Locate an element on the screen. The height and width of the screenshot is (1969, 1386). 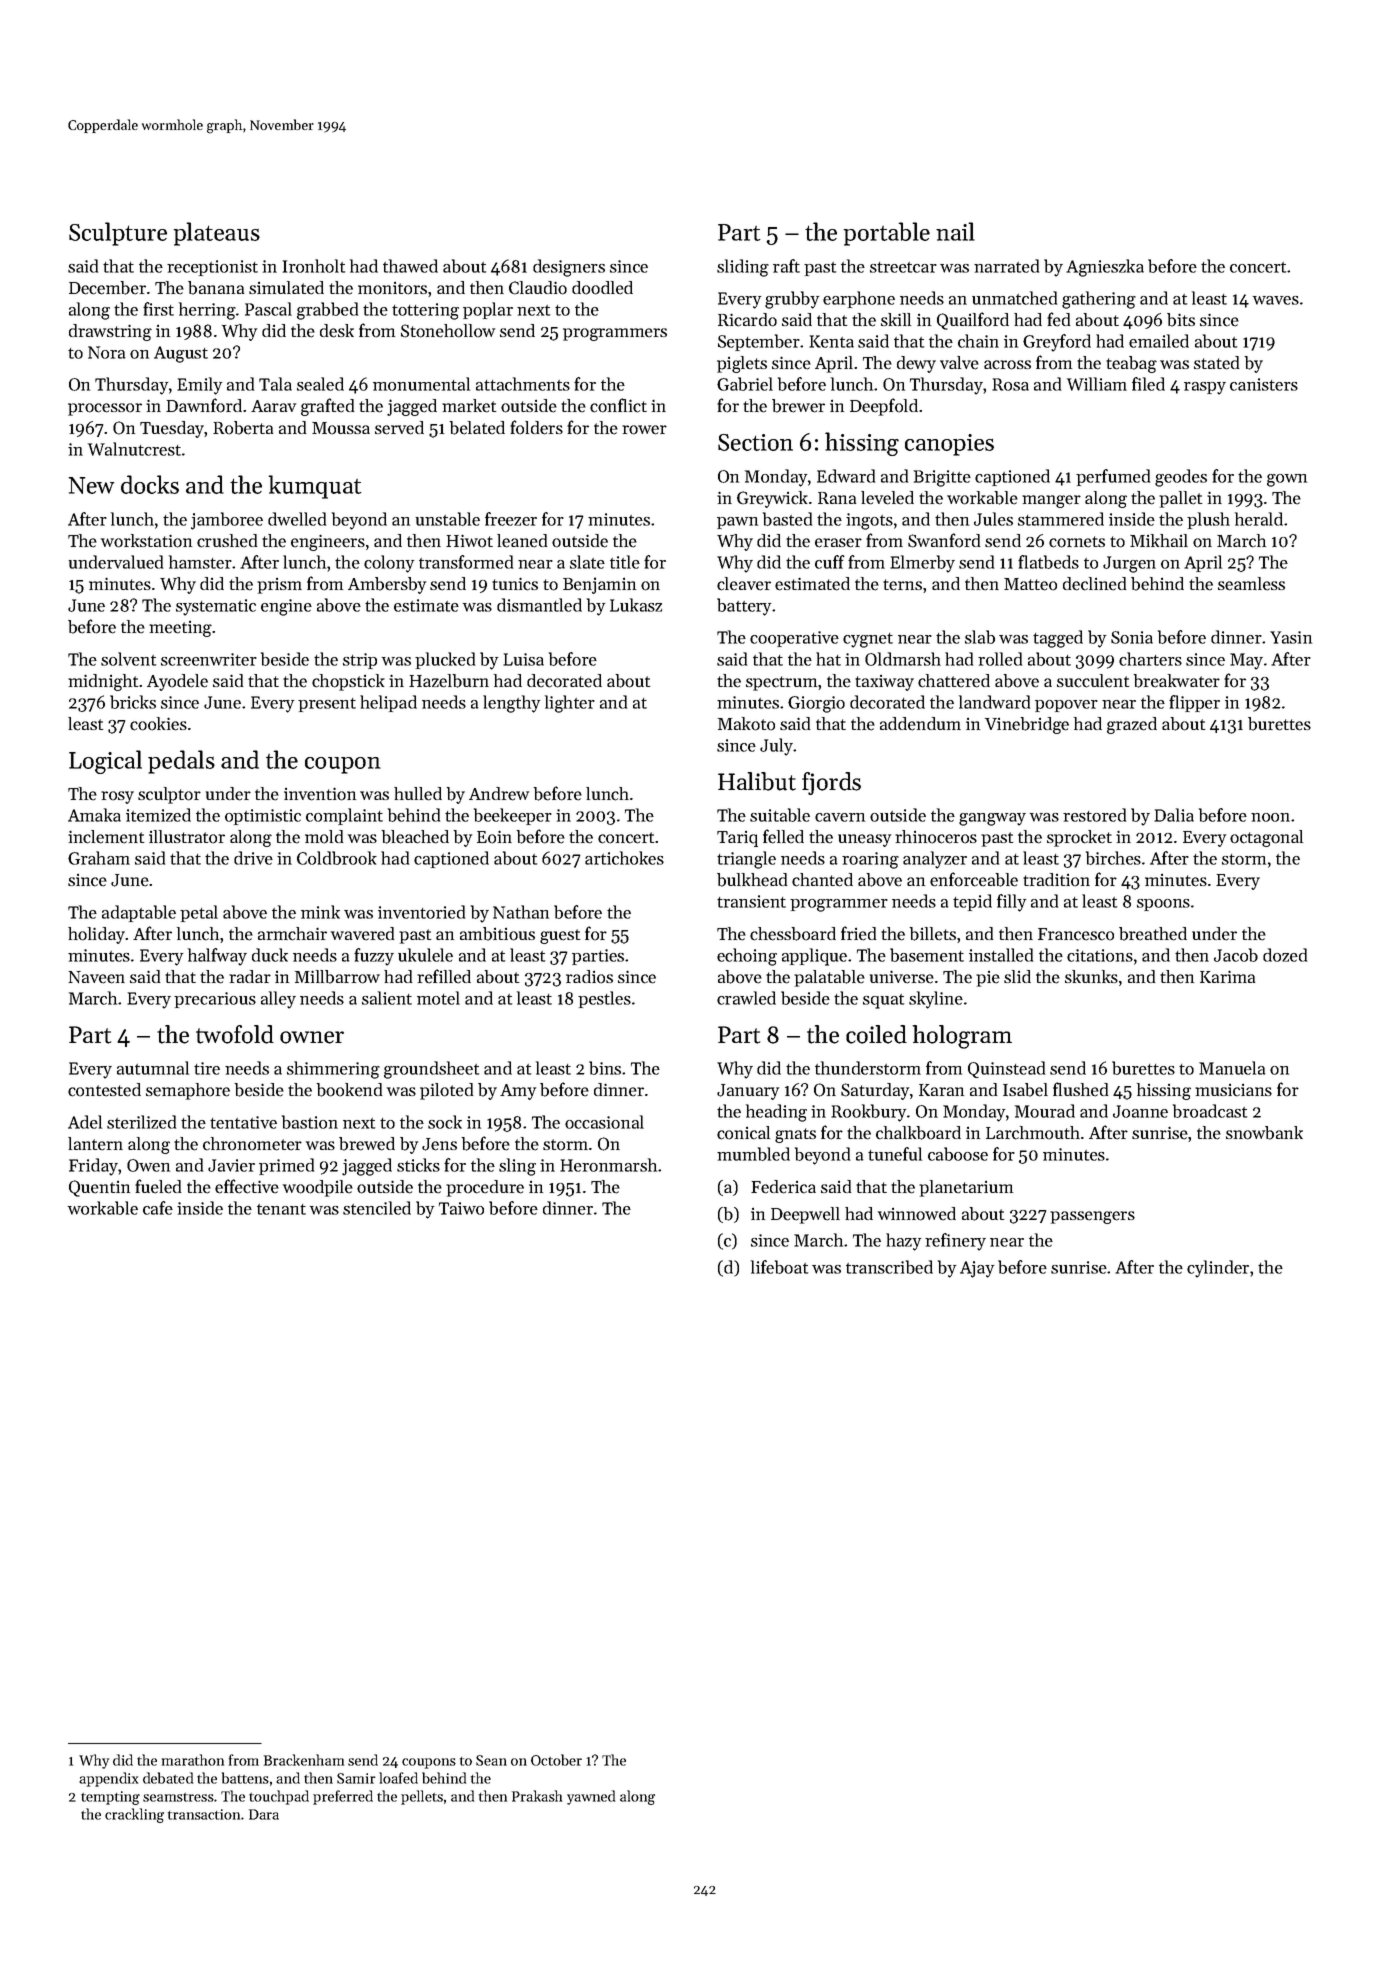
designers is located at coordinates (569, 268).
